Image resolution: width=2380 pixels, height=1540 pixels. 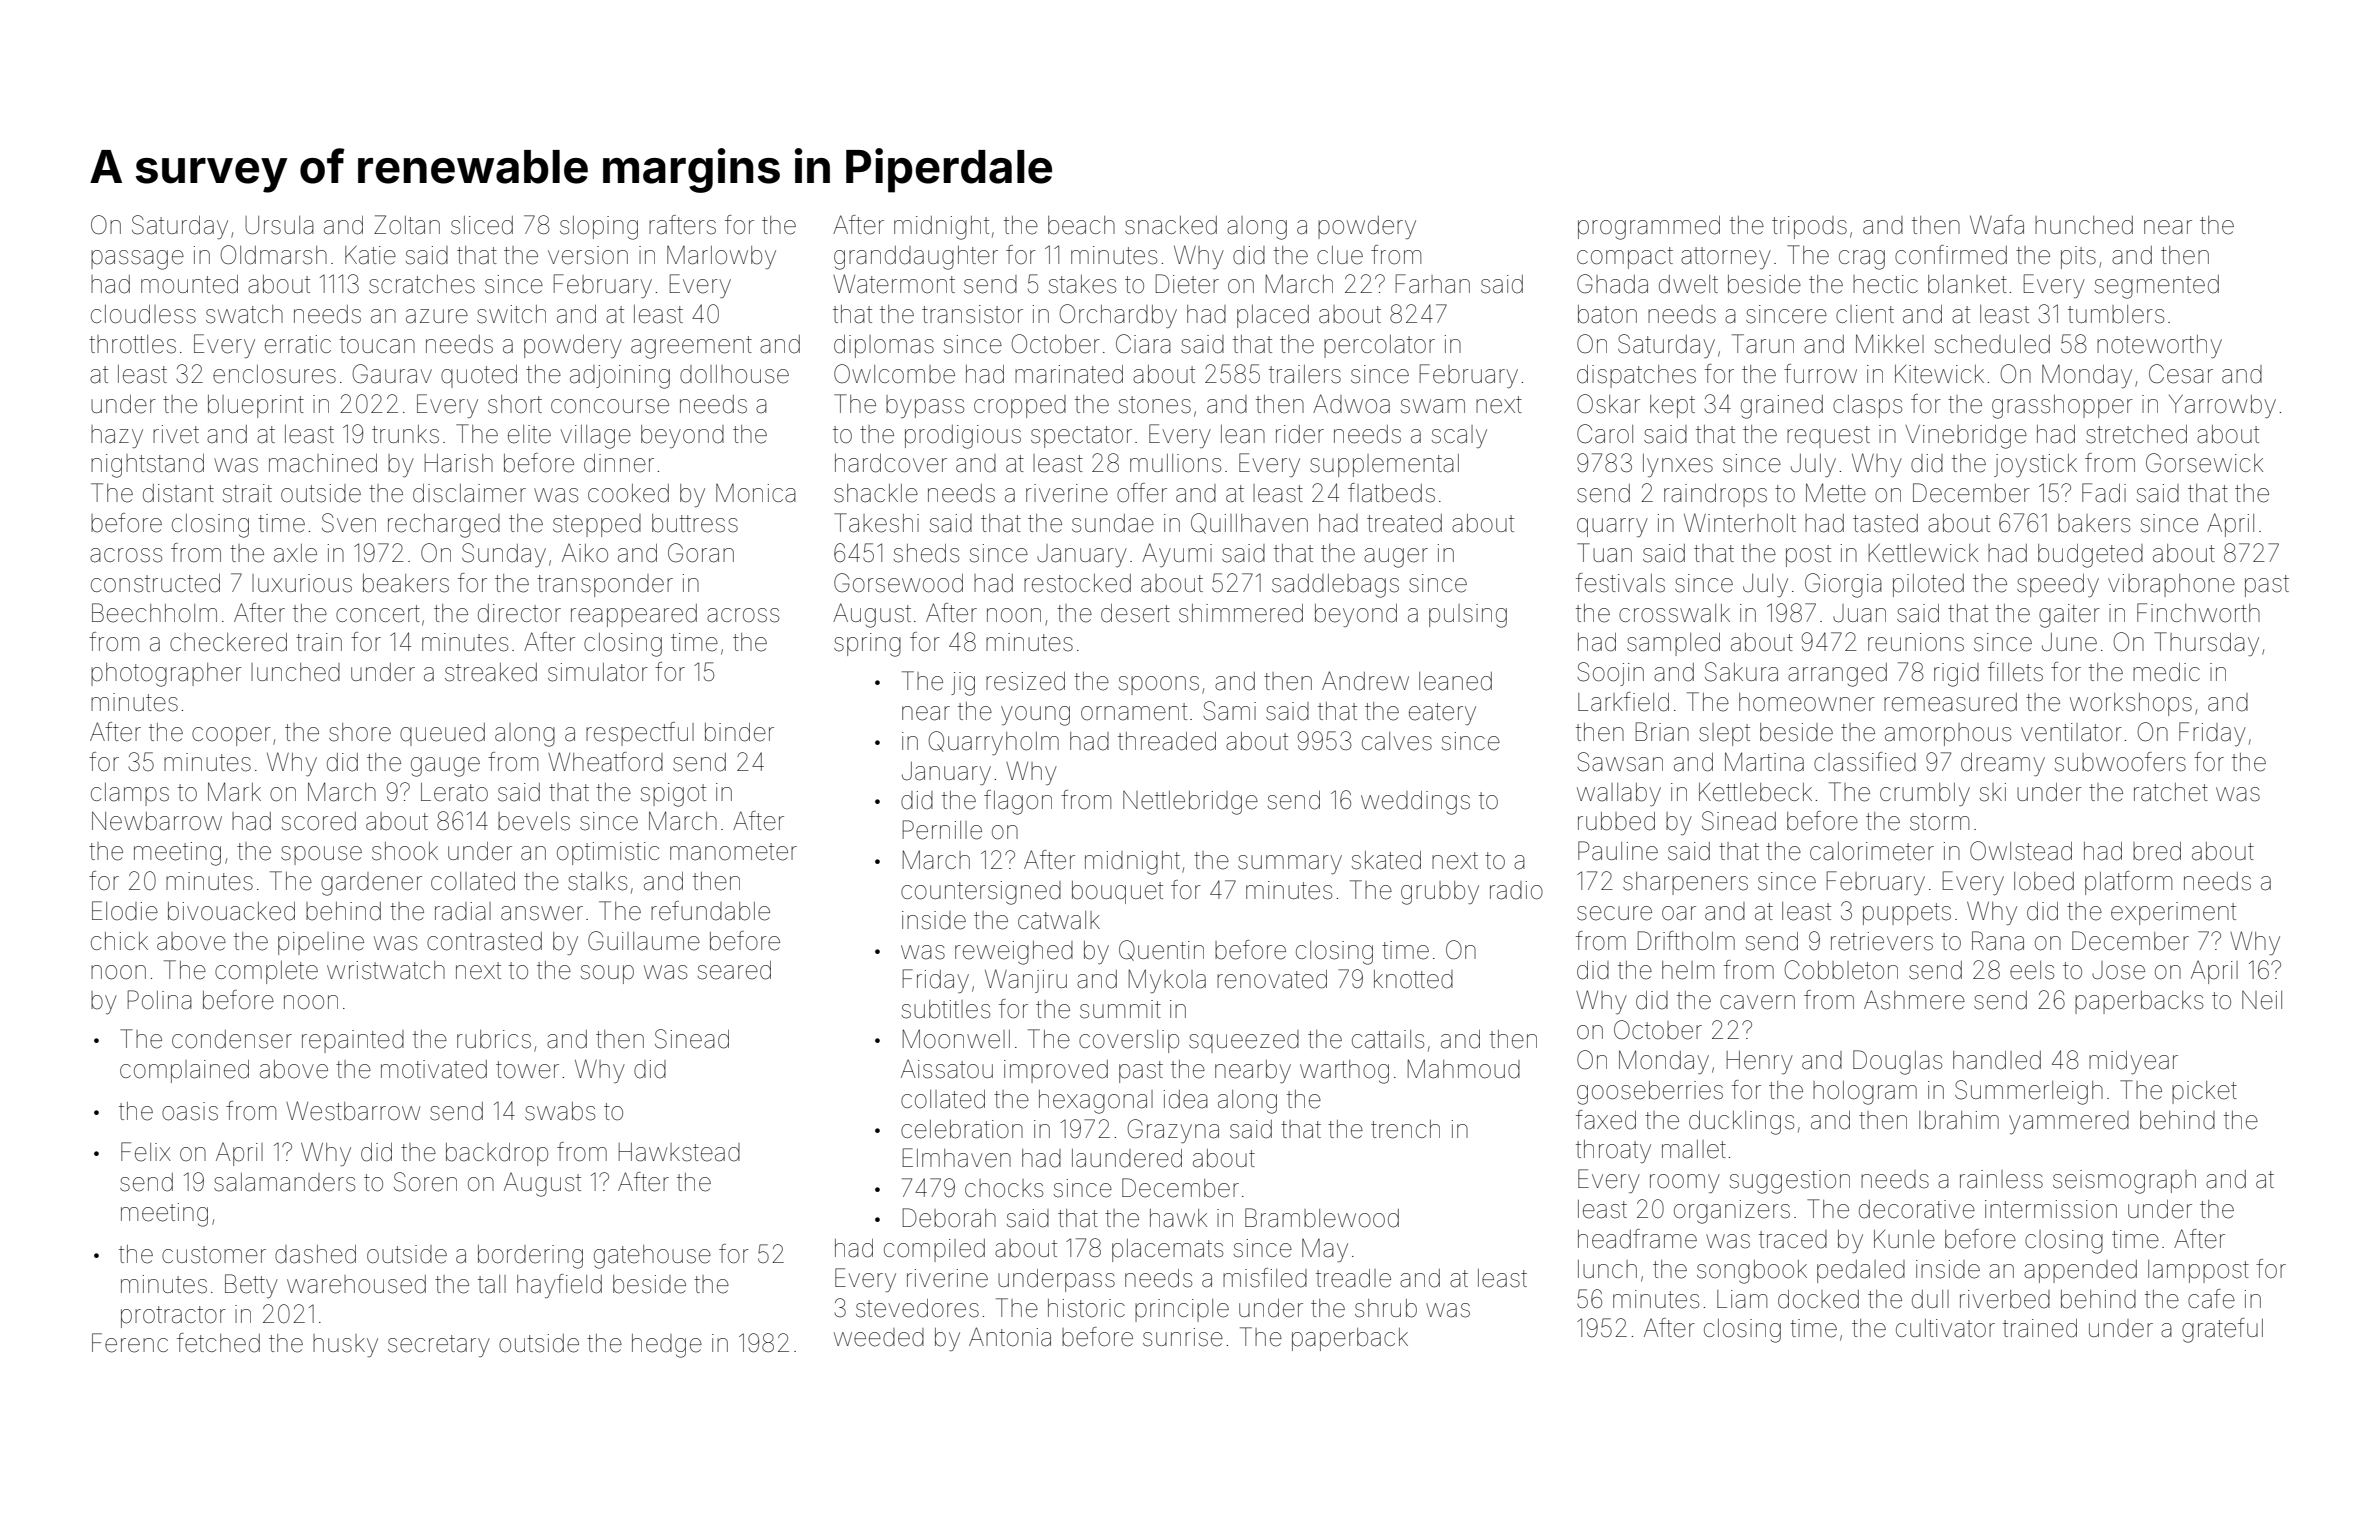 I want to click on Larkfield, so click(x=1623, y=702).
